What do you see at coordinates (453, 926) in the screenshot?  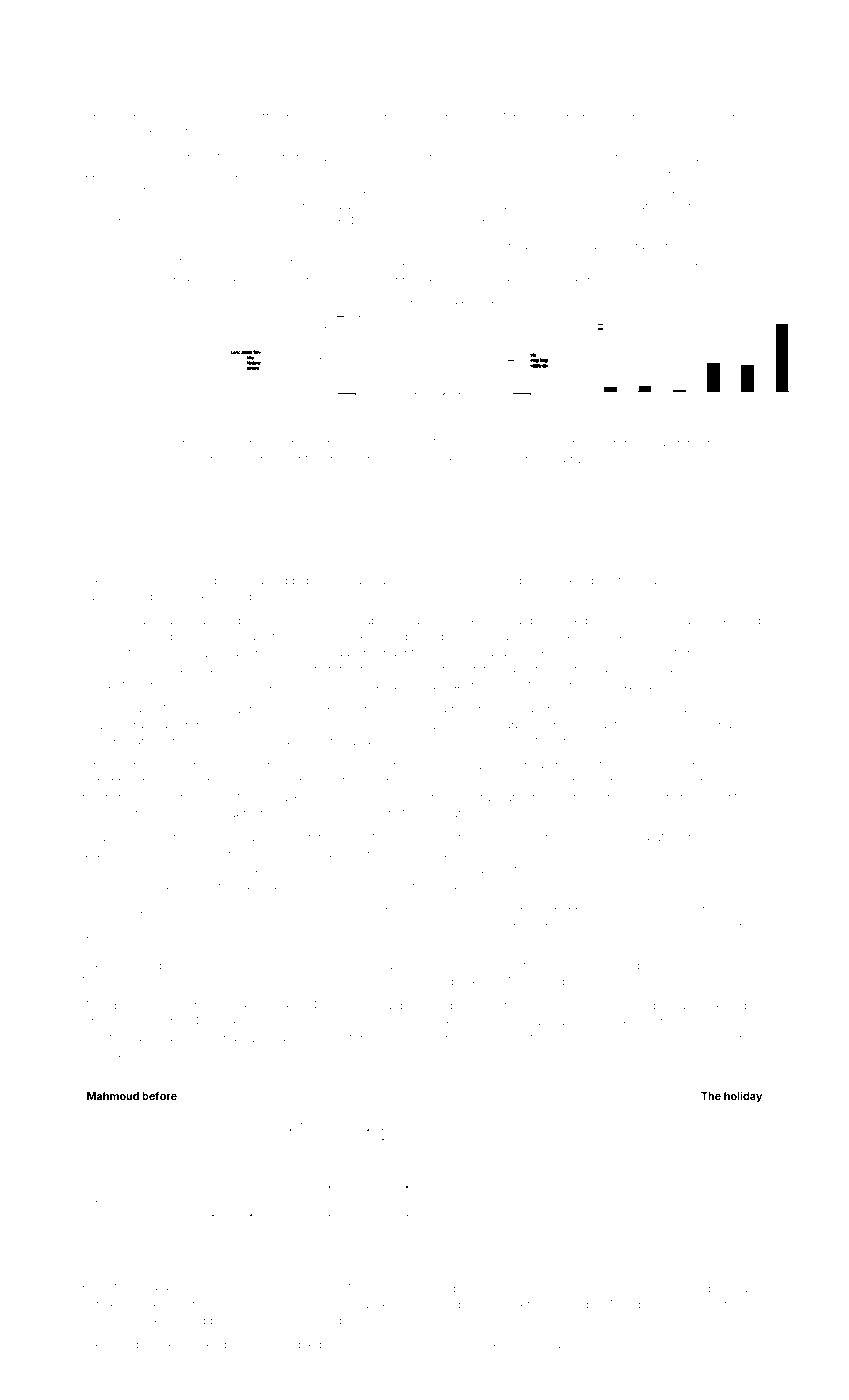 I see `Dongwoo` at bounding box center [453, 926].
